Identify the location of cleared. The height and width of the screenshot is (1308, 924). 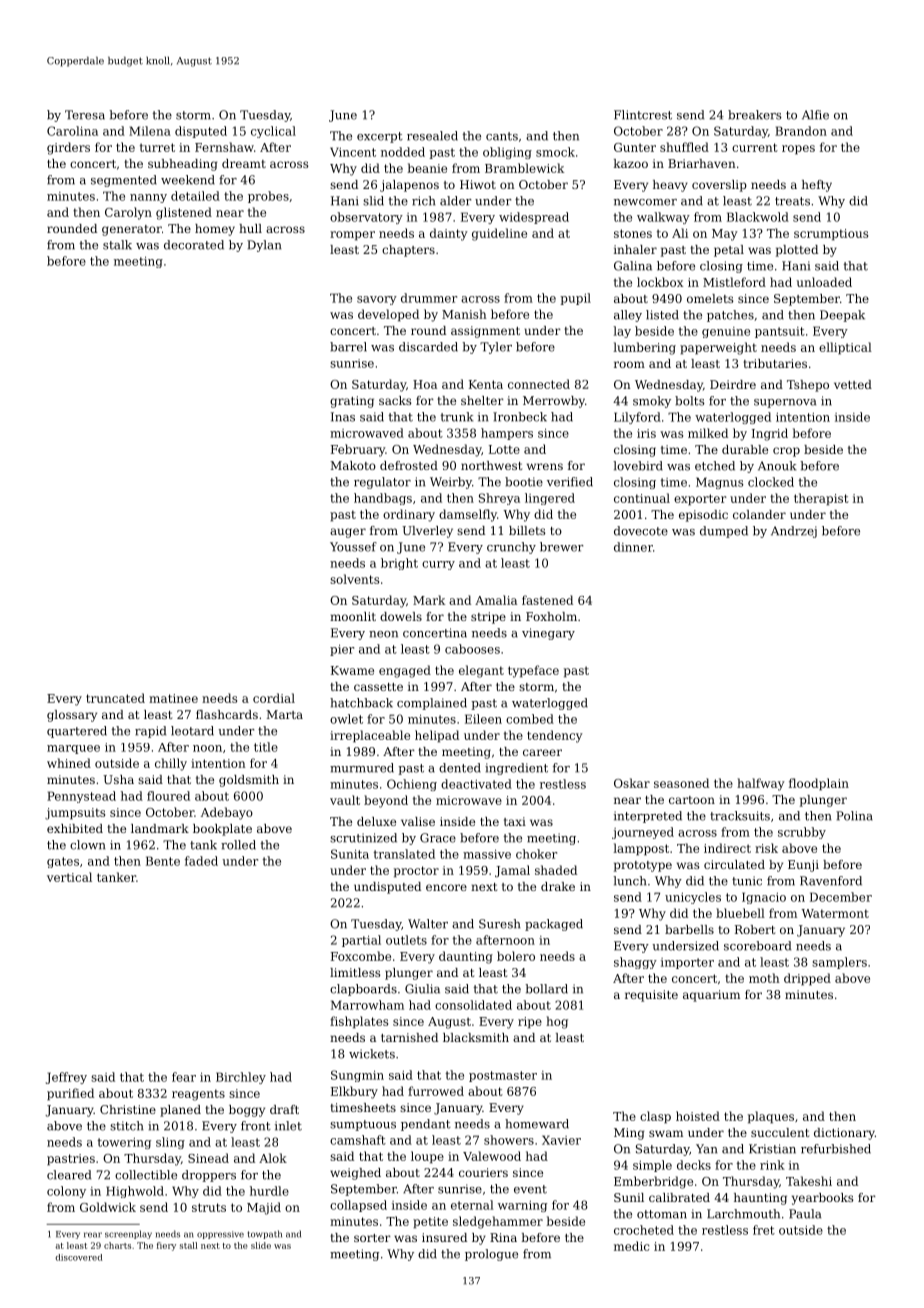
(69, 1175).
